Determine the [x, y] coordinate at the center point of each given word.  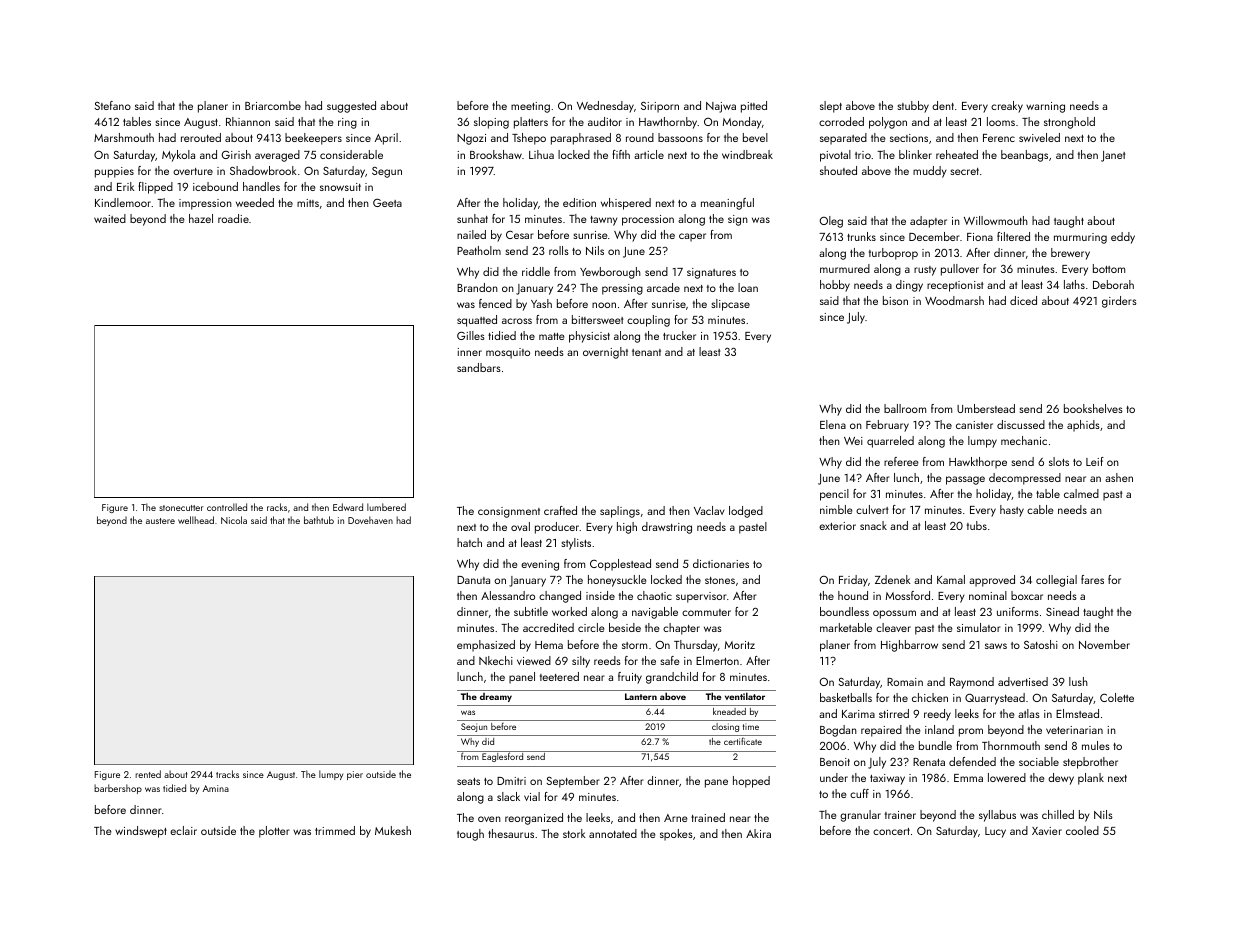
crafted [560, 510]
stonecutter [181, 508]
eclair [183, 830]
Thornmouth [1011, 745]
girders [1119, 302]
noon [604, 305]
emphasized [486, 646]
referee [901, 461]
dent [943, 105]
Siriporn [660, 107]
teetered [559, 676]
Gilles [471, 335]
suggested [351, 107]
